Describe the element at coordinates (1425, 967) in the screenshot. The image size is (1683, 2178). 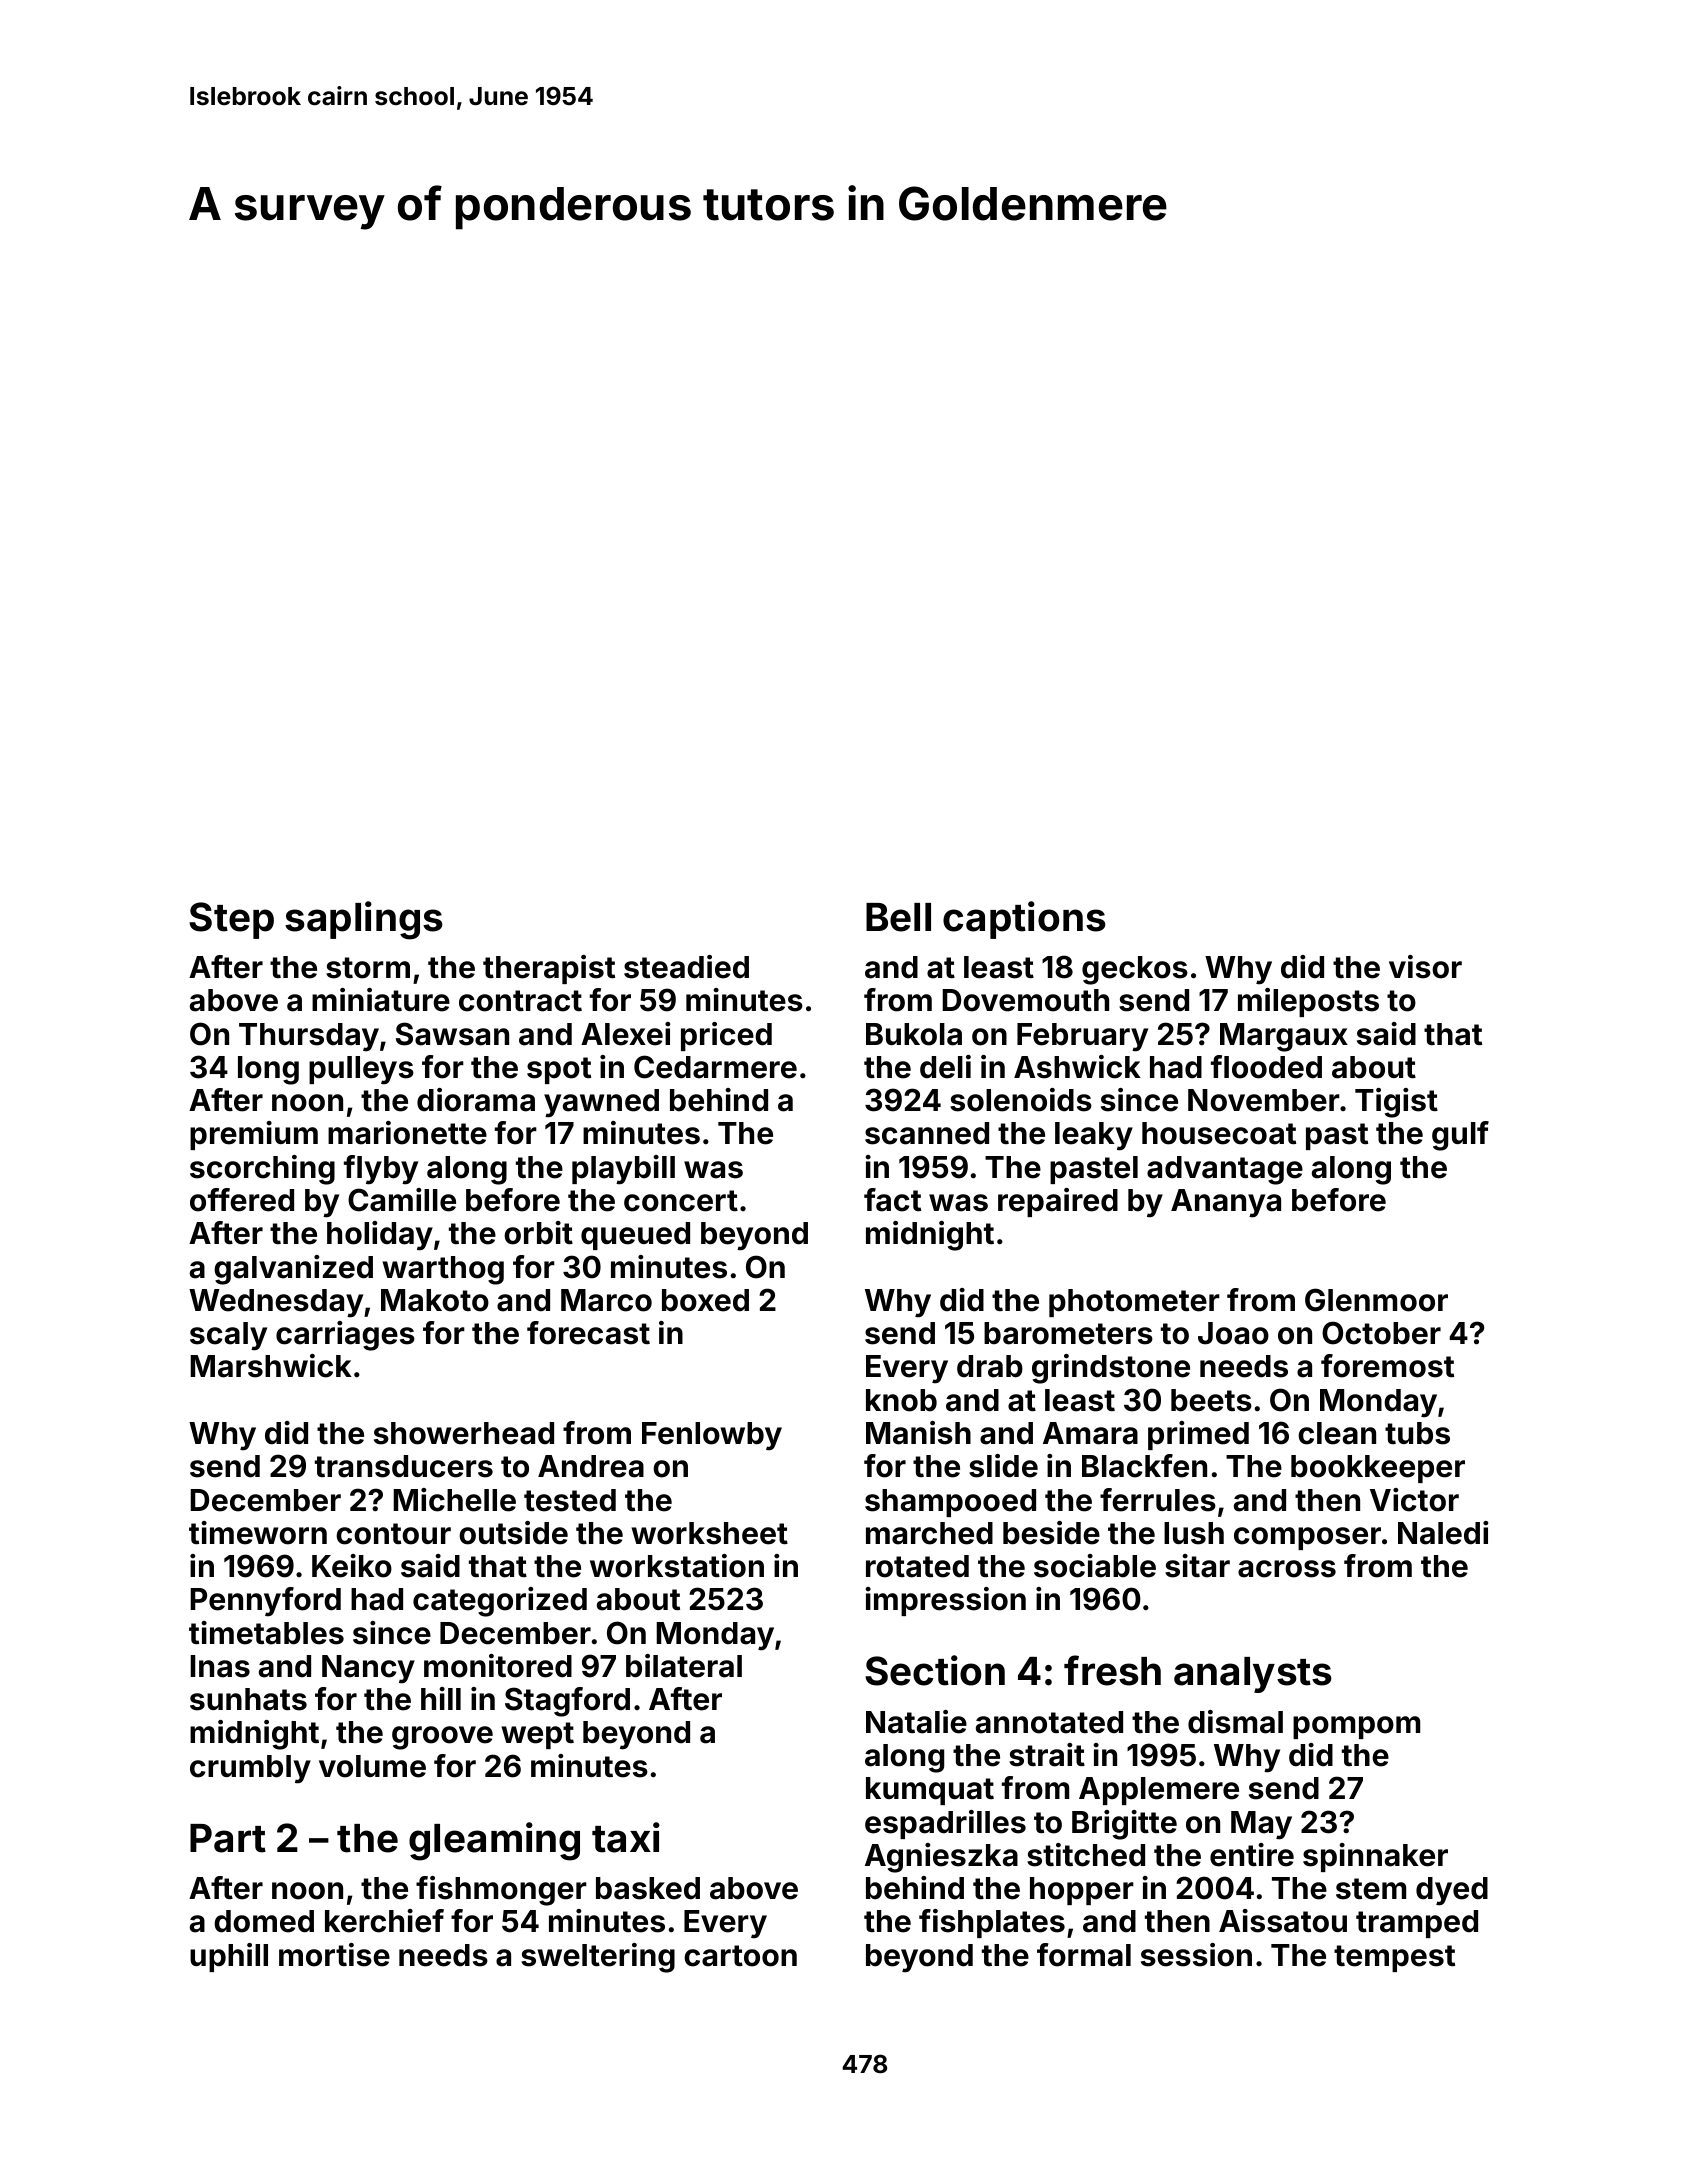
I see `visor` at that location.
